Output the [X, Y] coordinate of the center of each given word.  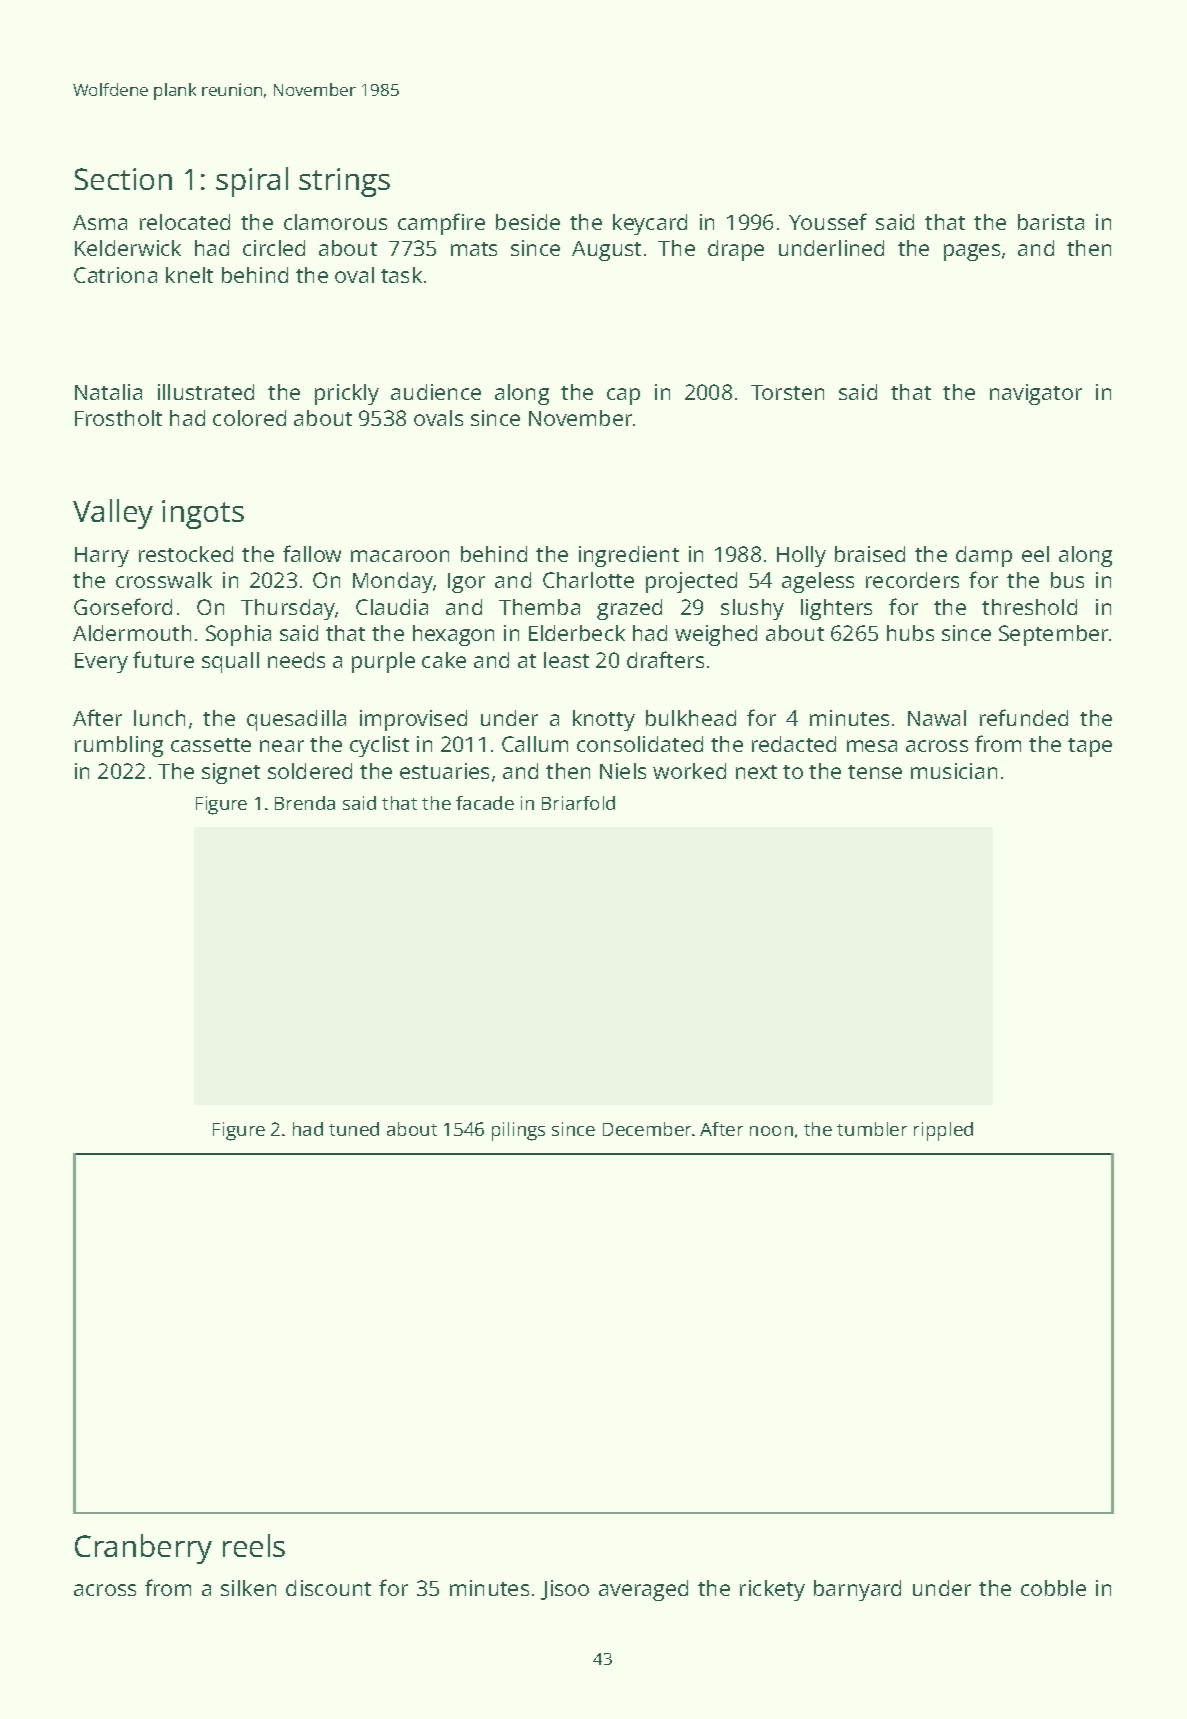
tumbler [872, 1129]
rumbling [119, 746]
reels [254, 1545]
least [566, 660]
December [647, 1129]
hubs [910, 633]
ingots [203, 514]
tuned [354, 1129]
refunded [1024, 717]
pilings [518, 1131]
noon [771, 1131]
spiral [252, 182]
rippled [943, 1131]
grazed [629, 609]
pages [972, 252]
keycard [650, 224]
